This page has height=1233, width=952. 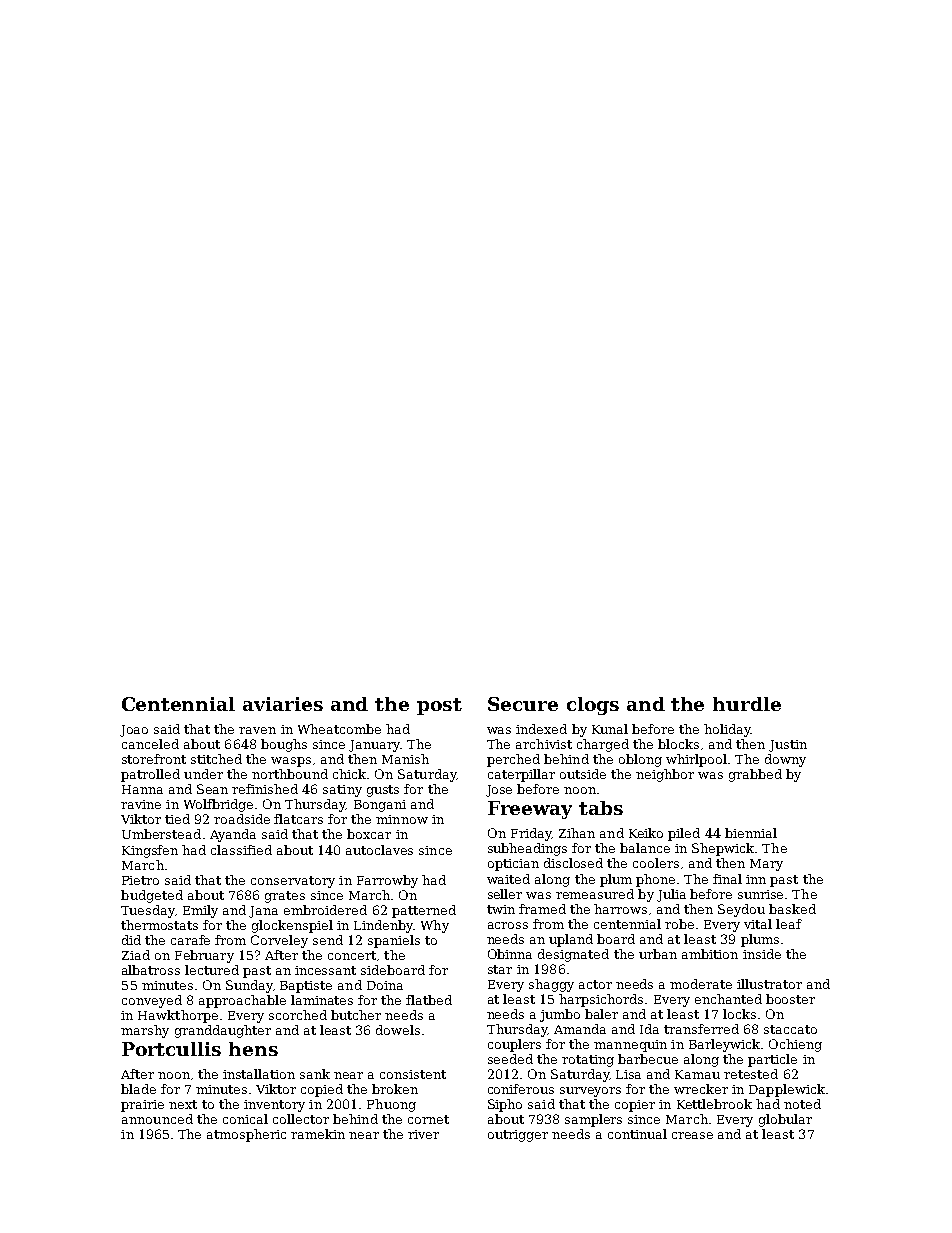 What do you see at coordinates (788, 746) in the page?
I see `Justin` at bounding box center [788, 746].
